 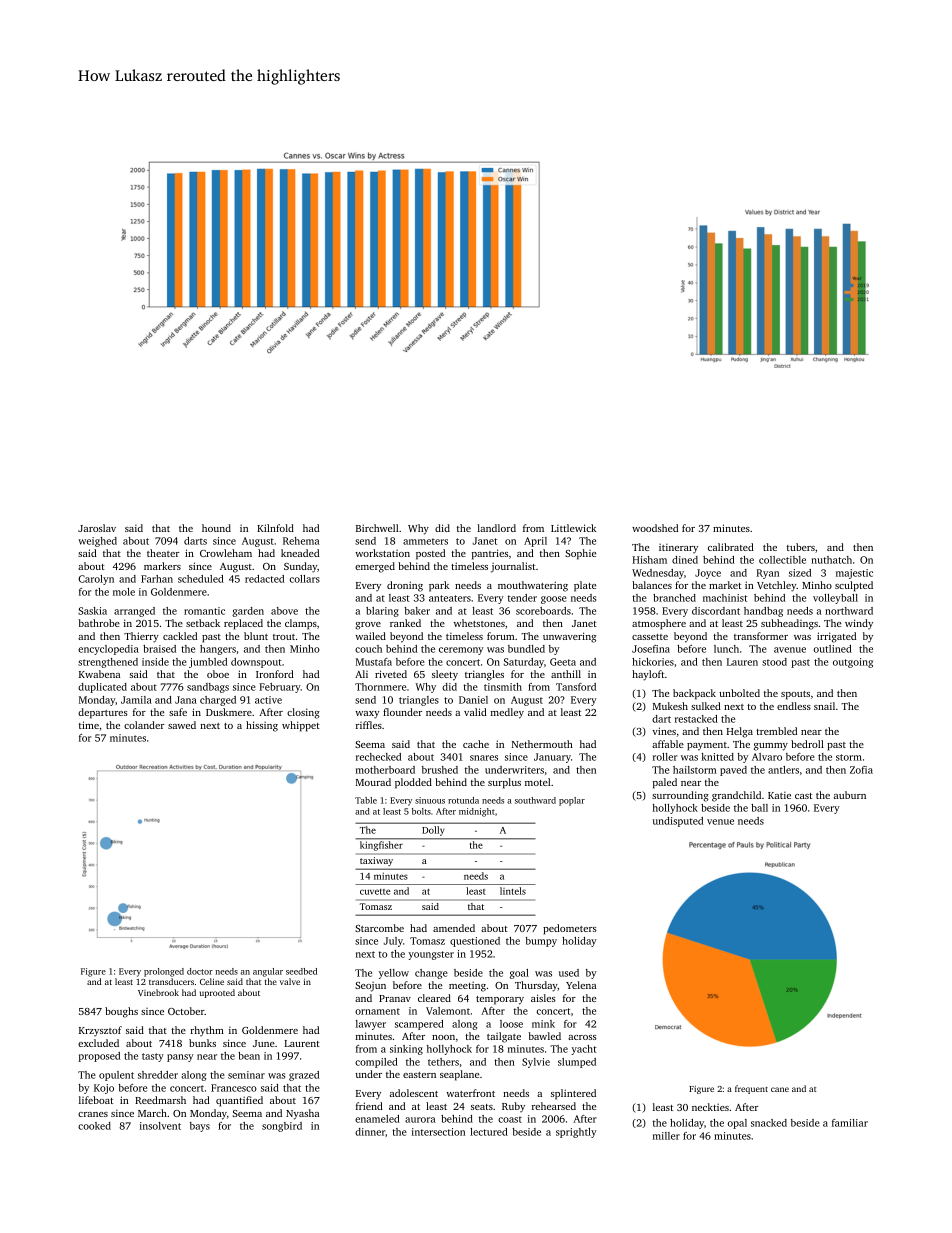 What do you see at coordinates (208, 688) in the page?
I see `sandbags` at bounding box center [208, 688].
